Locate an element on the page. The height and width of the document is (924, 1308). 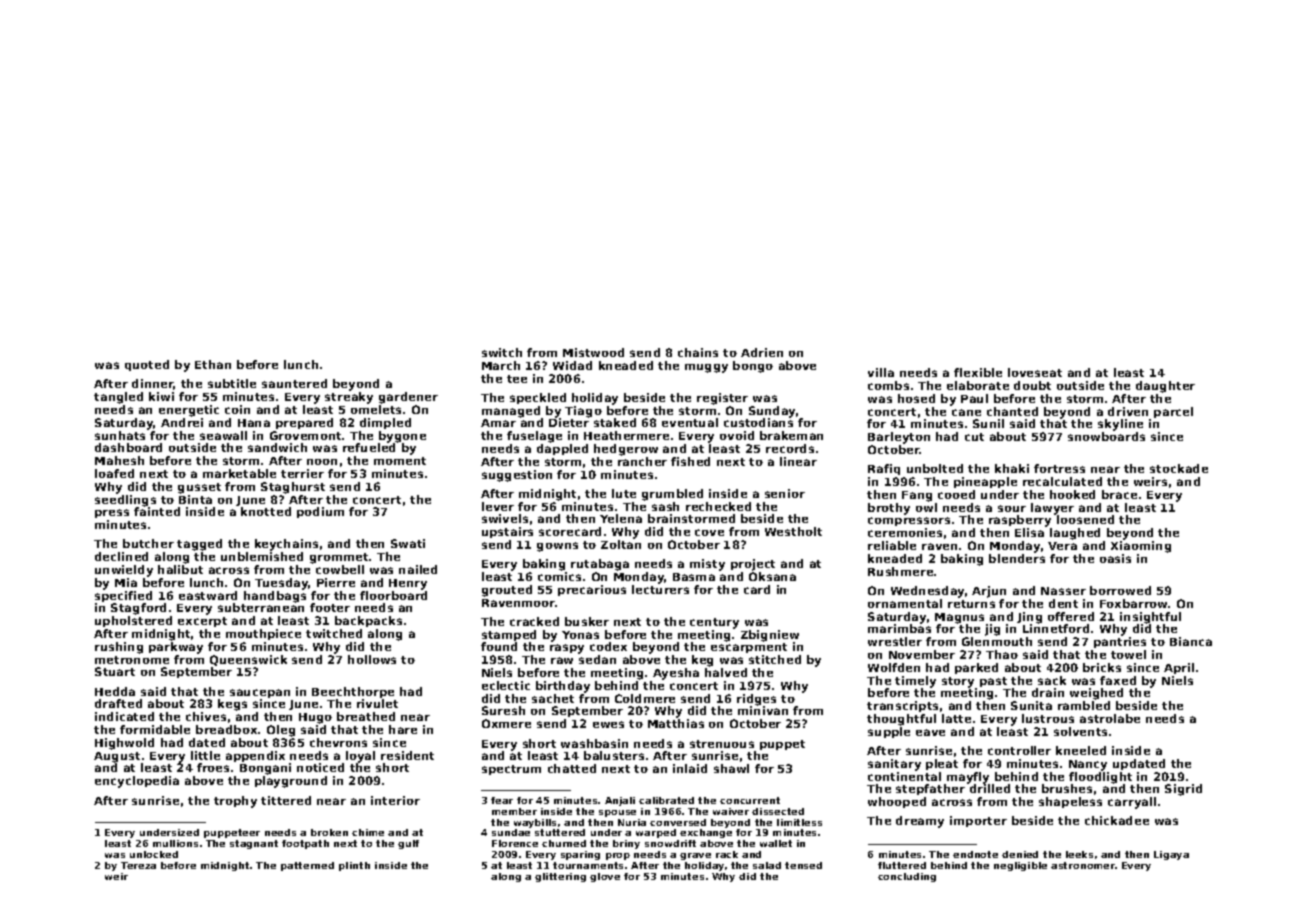
terrier is located at coordinates (302, 473).
